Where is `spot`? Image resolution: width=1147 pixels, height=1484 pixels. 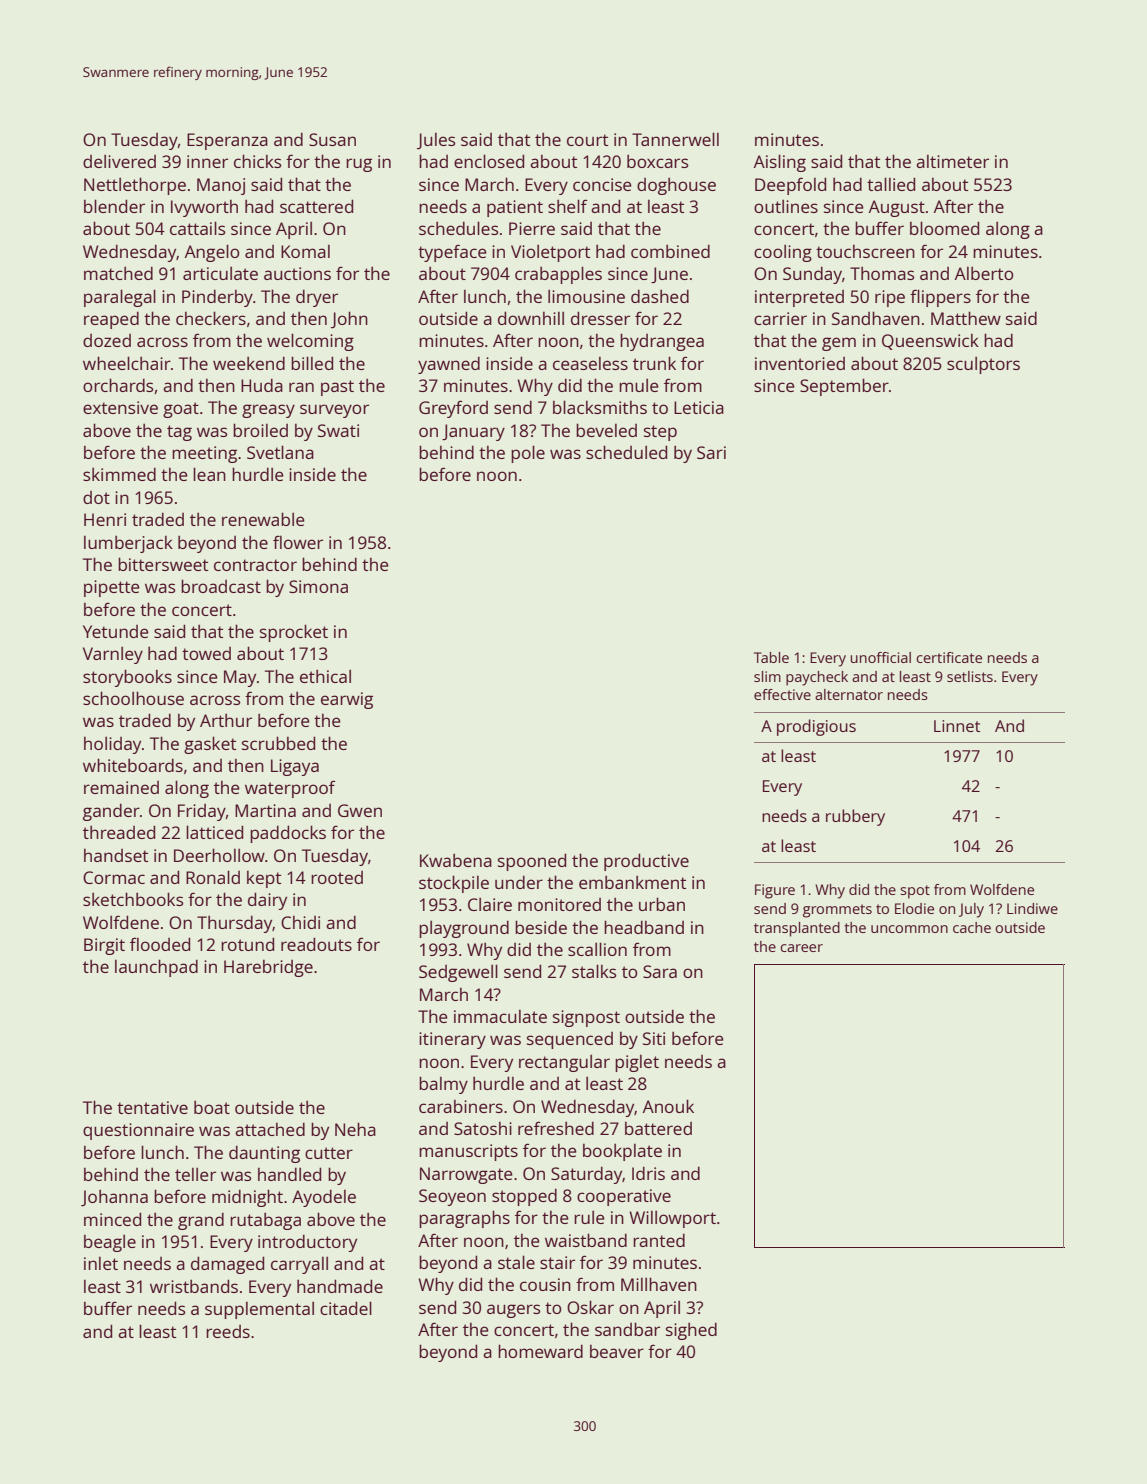 spot is located at coordinates (915, 892).
